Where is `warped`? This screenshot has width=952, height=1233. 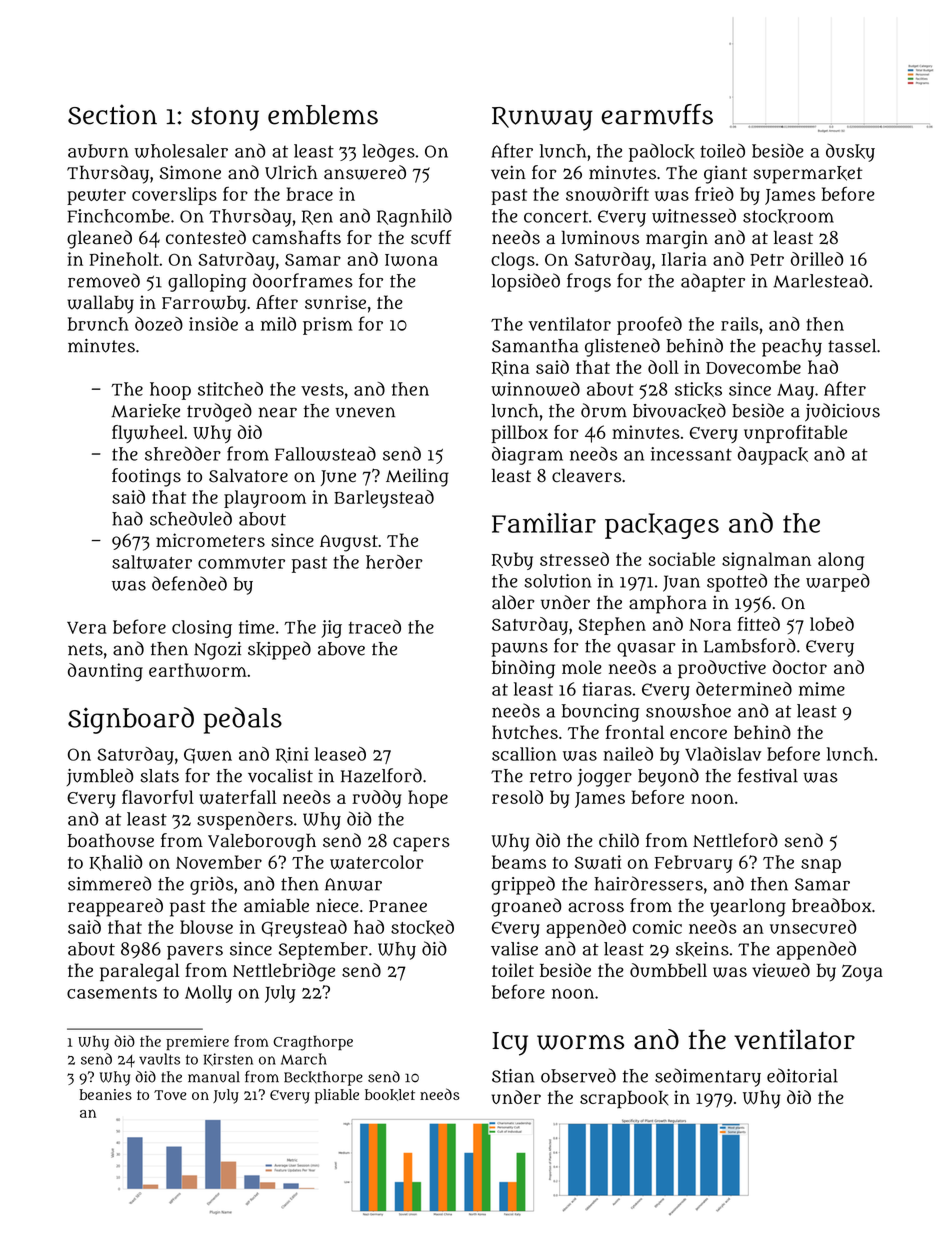 warped is located at coordinates (838, 582).
